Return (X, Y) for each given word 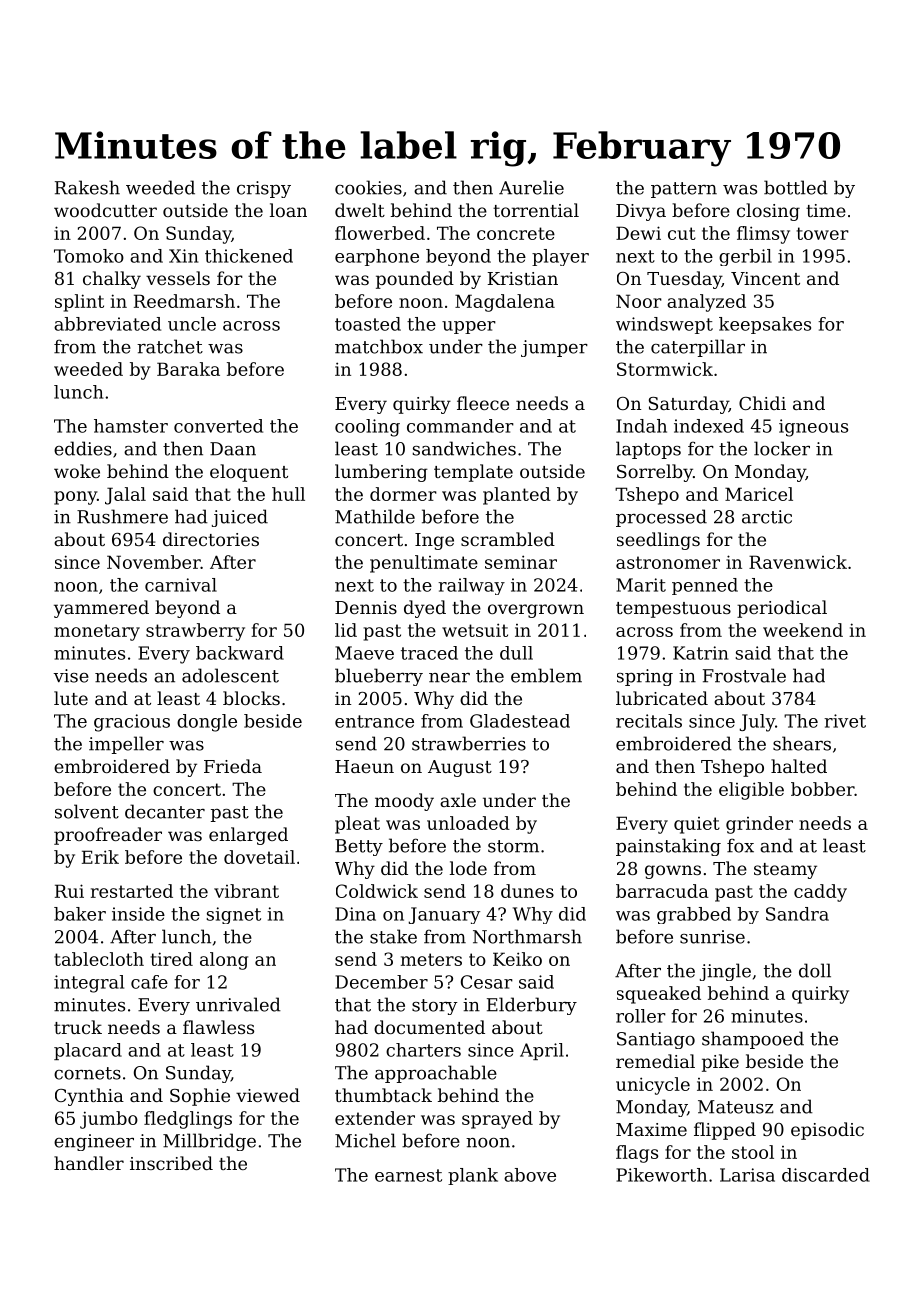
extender (375, 1118)
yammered (101, 609)
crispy (264, 189)
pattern (684, 190)
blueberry (379, 677)
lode (468, 868)
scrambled (508, 539)
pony (75, 498)
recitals (649, 721)
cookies (368, 187)
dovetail (259, 857)
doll (815, 970)
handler (89, 1163)
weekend (803, 630)
